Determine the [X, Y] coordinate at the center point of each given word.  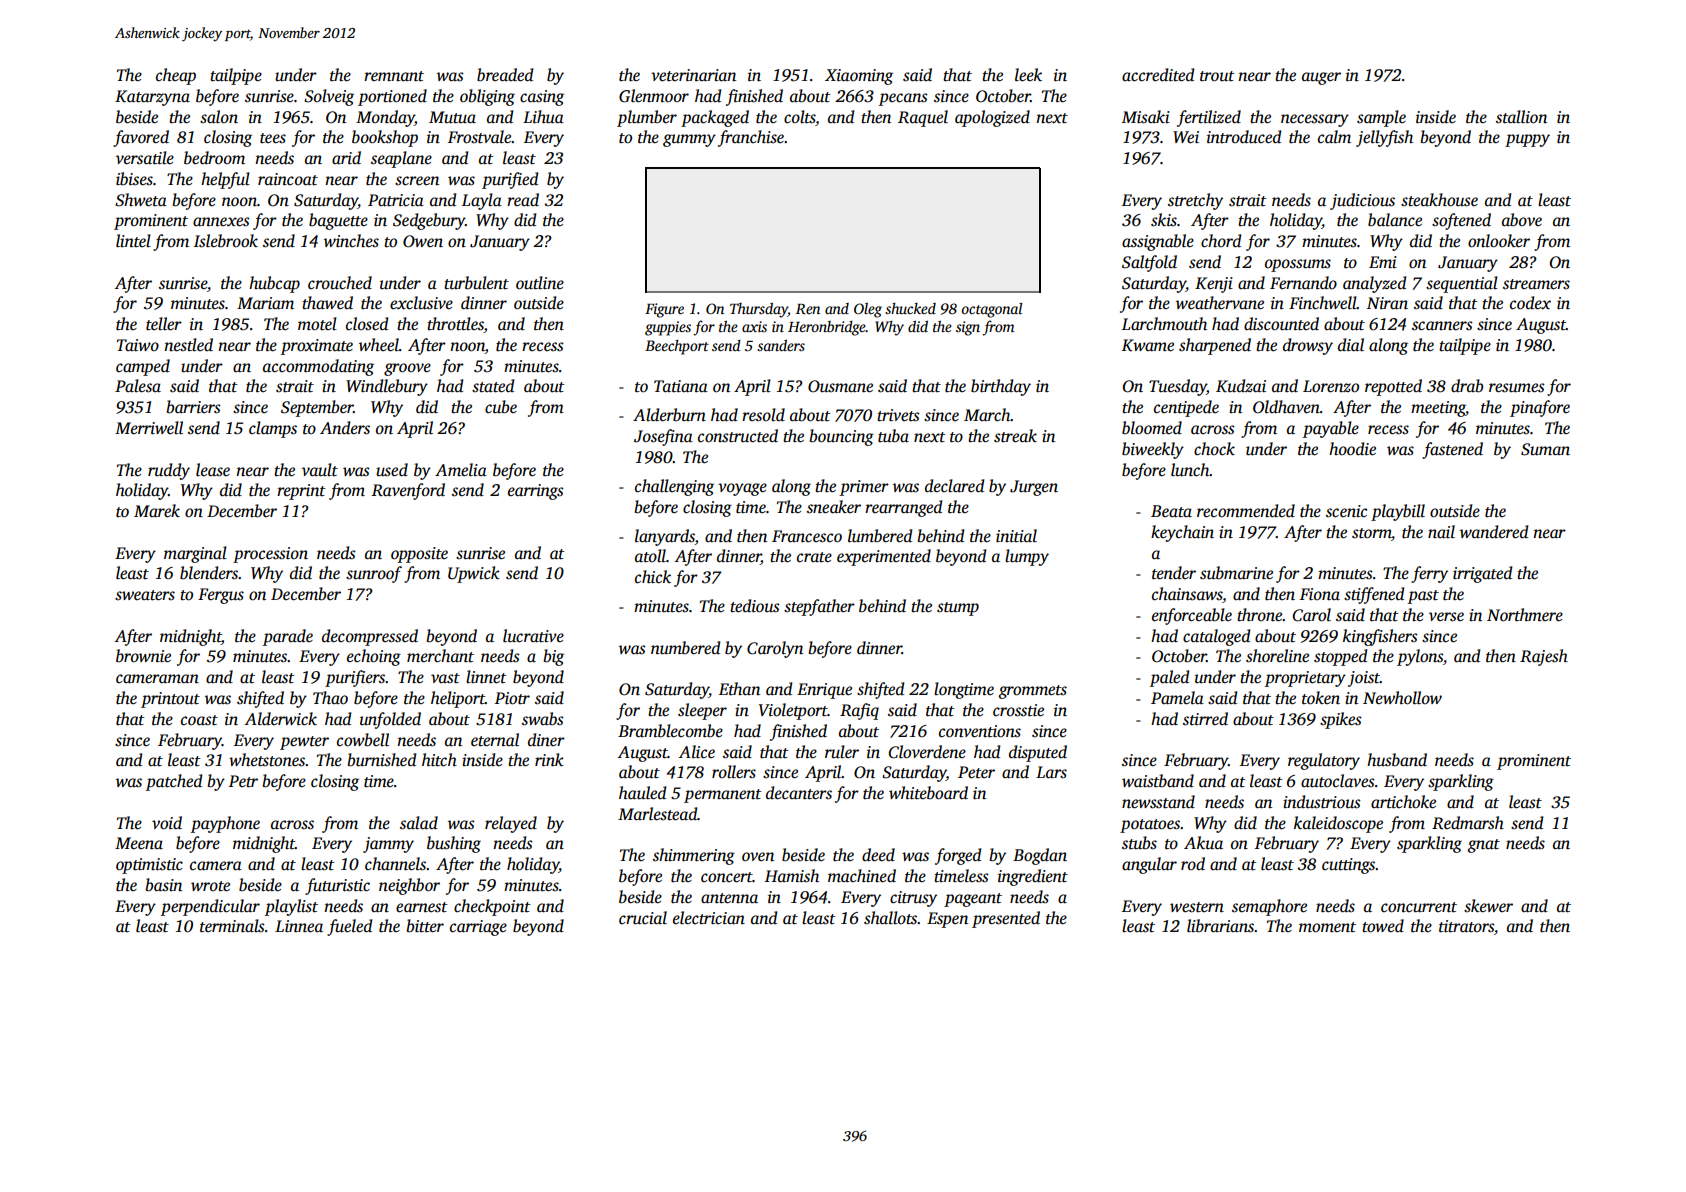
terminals [232, 926]
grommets [1032, 692]
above [1522, 219]
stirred [1205, 719]
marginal [195, 554]
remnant [394, 76]
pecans [903, 99]
